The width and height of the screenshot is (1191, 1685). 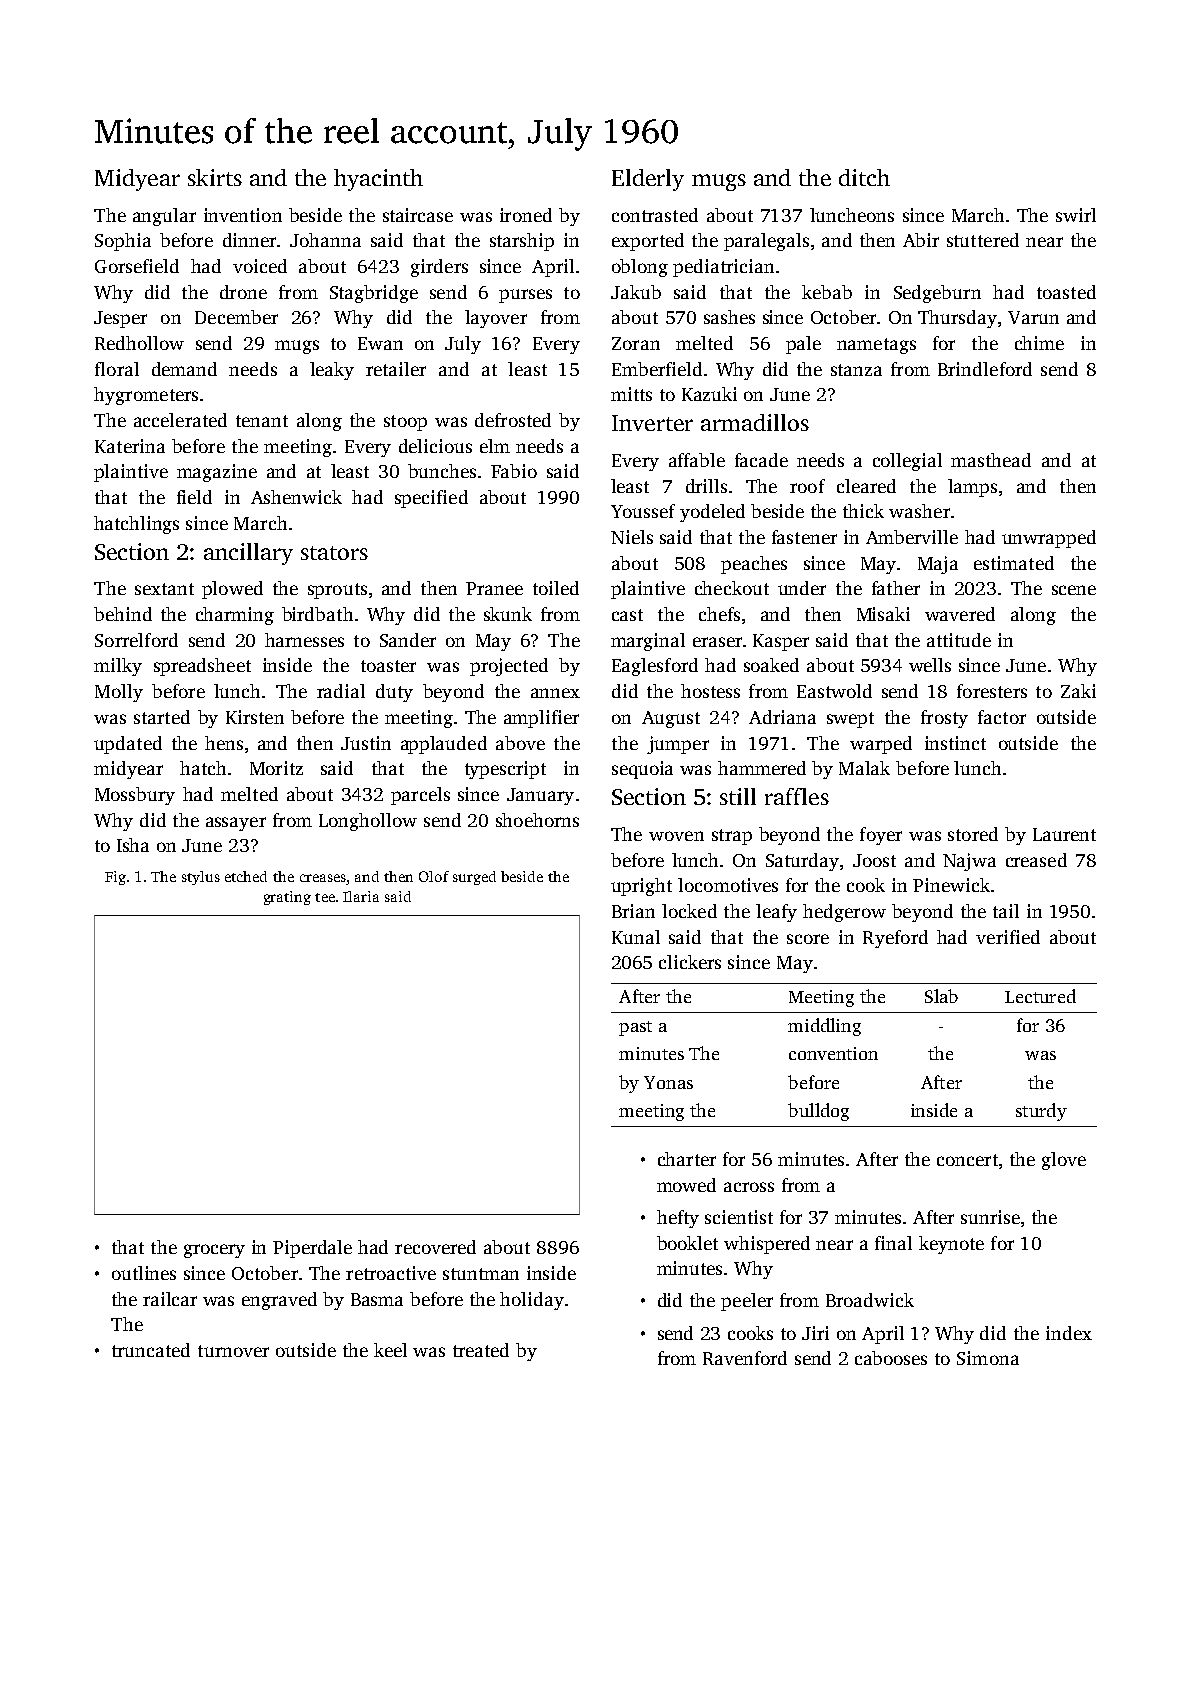 I want to click on truncated, so click(x=151, y=1350).
